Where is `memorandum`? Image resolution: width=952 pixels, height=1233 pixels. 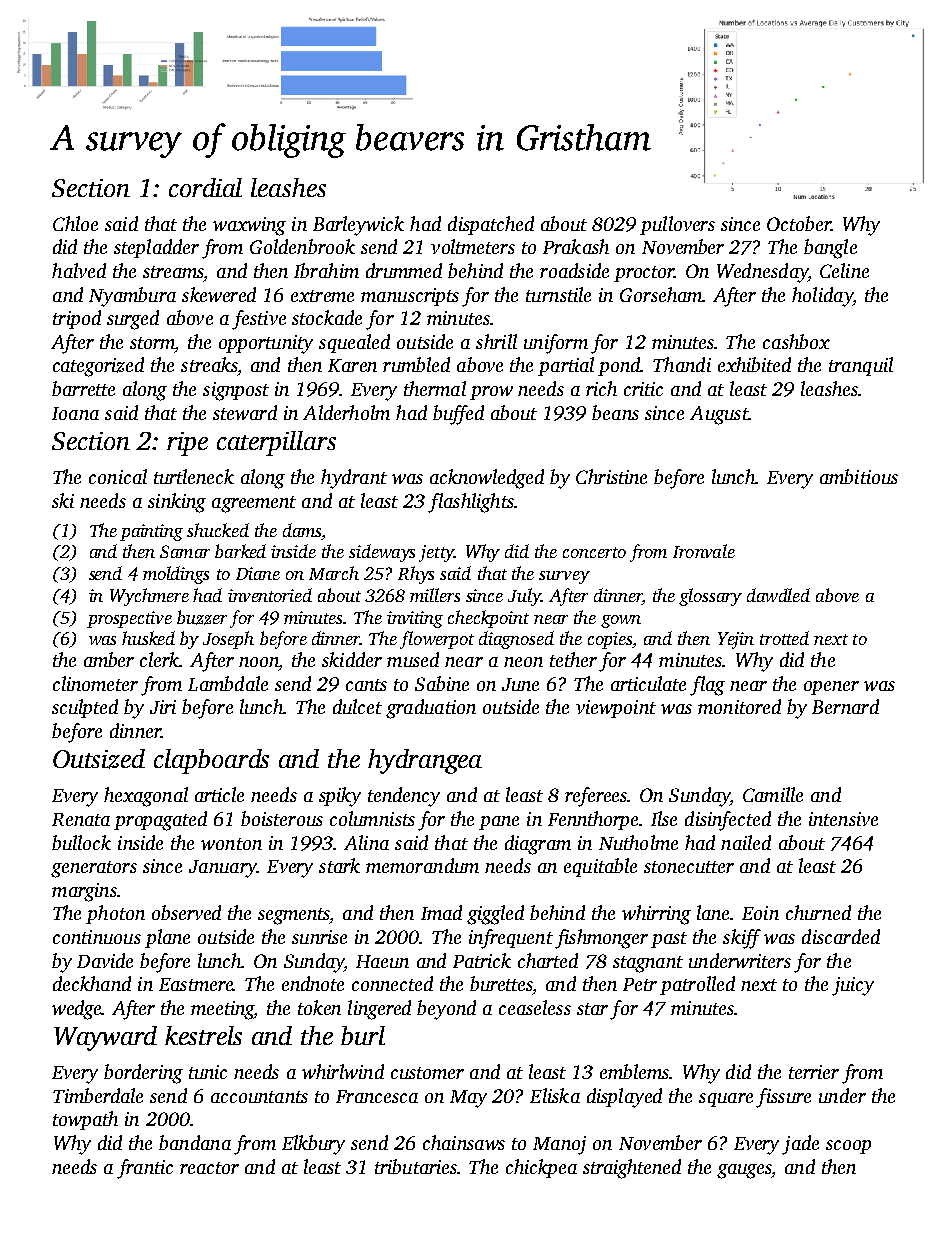 memorandum is located at coordinates (422, 865).
